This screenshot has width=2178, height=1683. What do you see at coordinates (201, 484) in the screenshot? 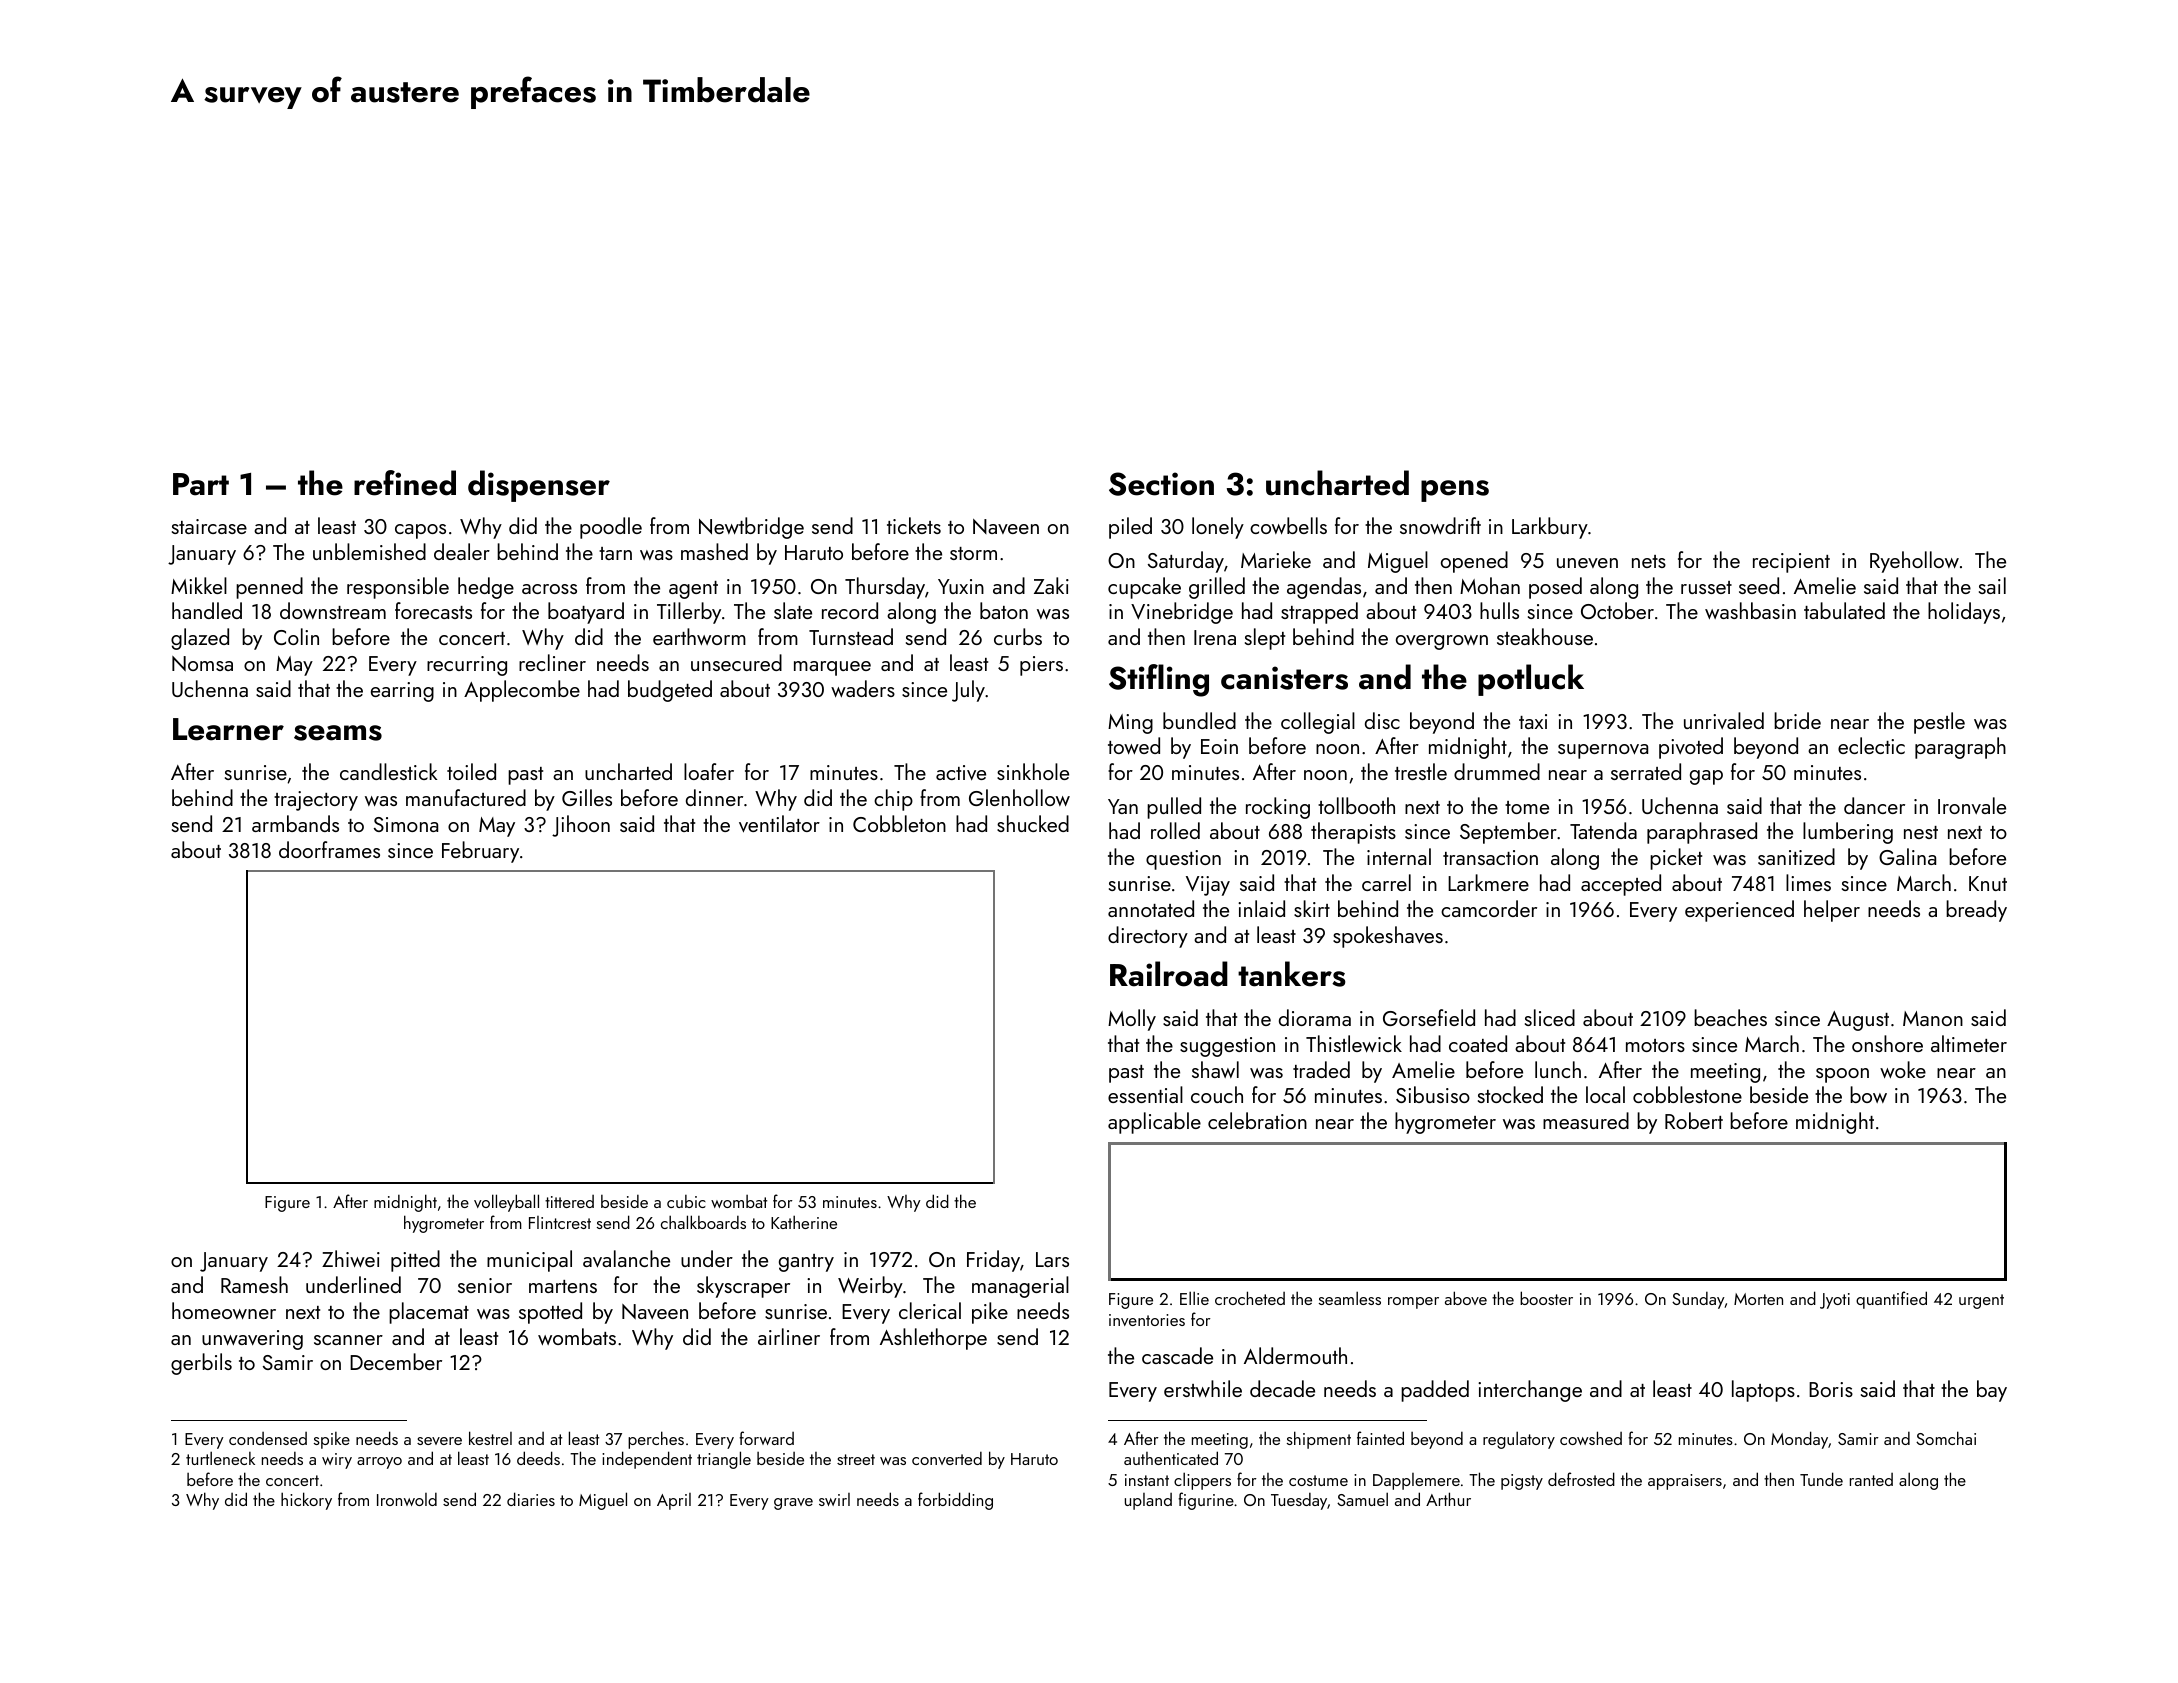
I see `Part` at bounding box center [201, 484].
